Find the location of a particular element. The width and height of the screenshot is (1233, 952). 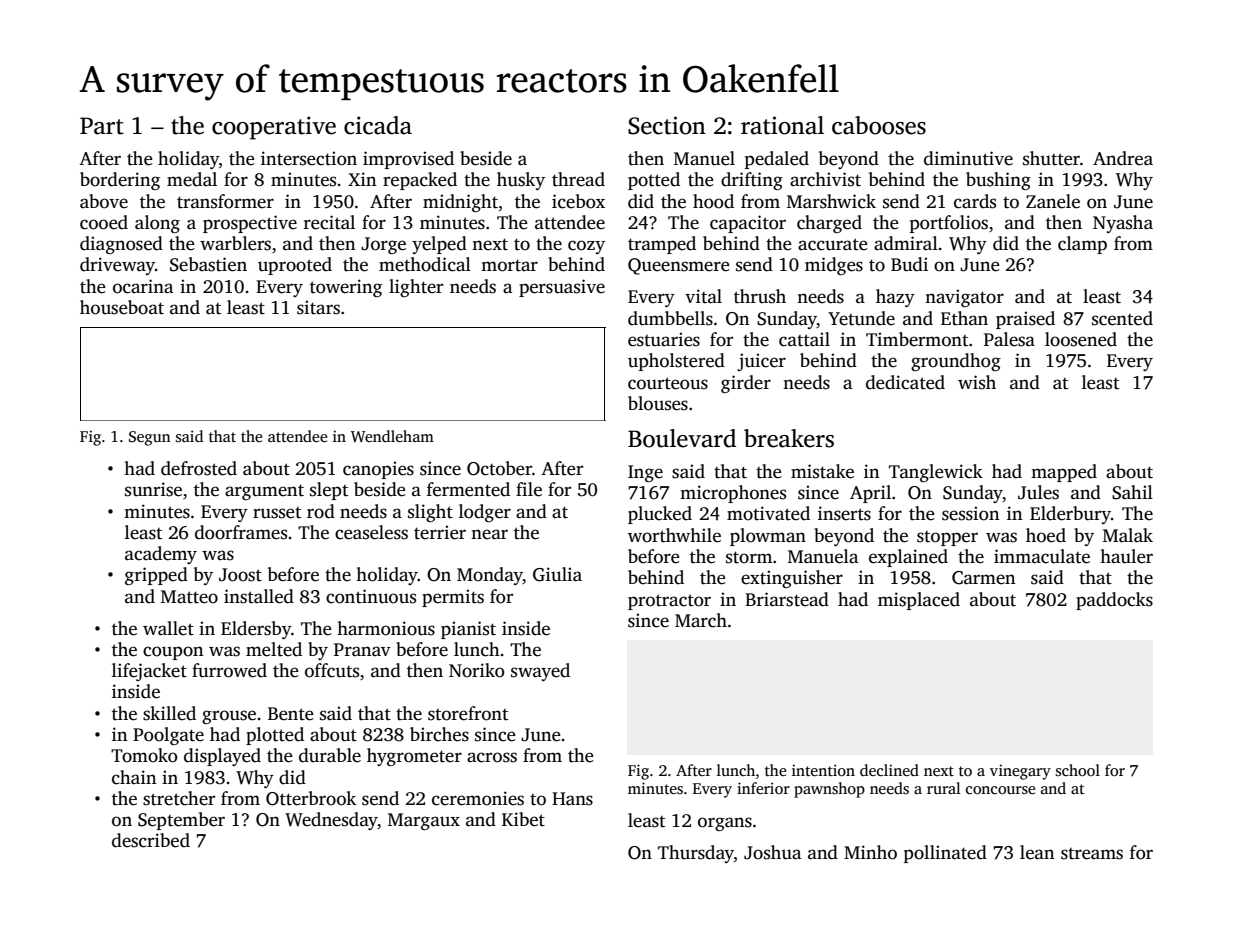

Andrea is located at coordinates (1123, 158).
